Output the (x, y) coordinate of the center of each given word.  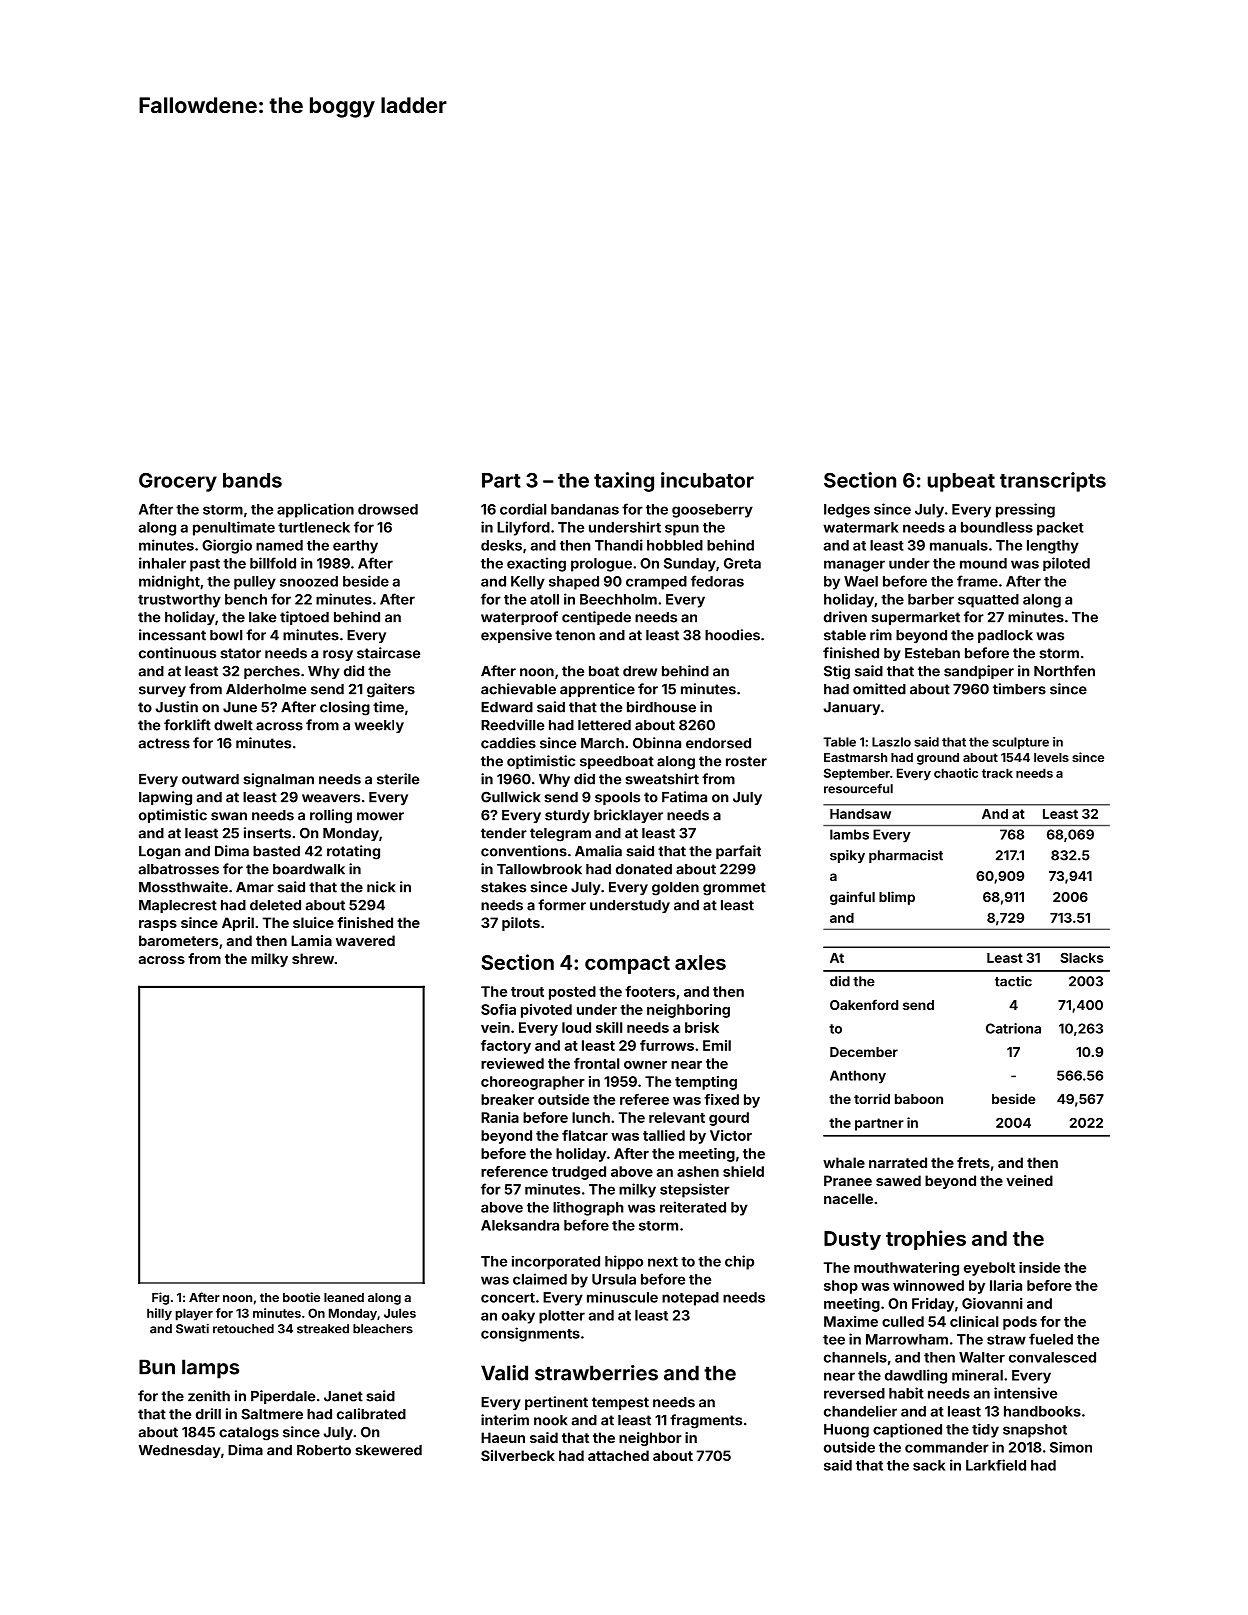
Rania (500, 1117)
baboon (919, 1099)
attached (618, 1455)
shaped (574, 583)
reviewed (512, 1063)
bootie (301, 1297)
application (315, 510)
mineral (977, 1375)
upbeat (961, 482)
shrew (313, 958)
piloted (1066, 564)
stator (240, 653)
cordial (523, 509)
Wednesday (180, 1451)
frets (973, 1162)
